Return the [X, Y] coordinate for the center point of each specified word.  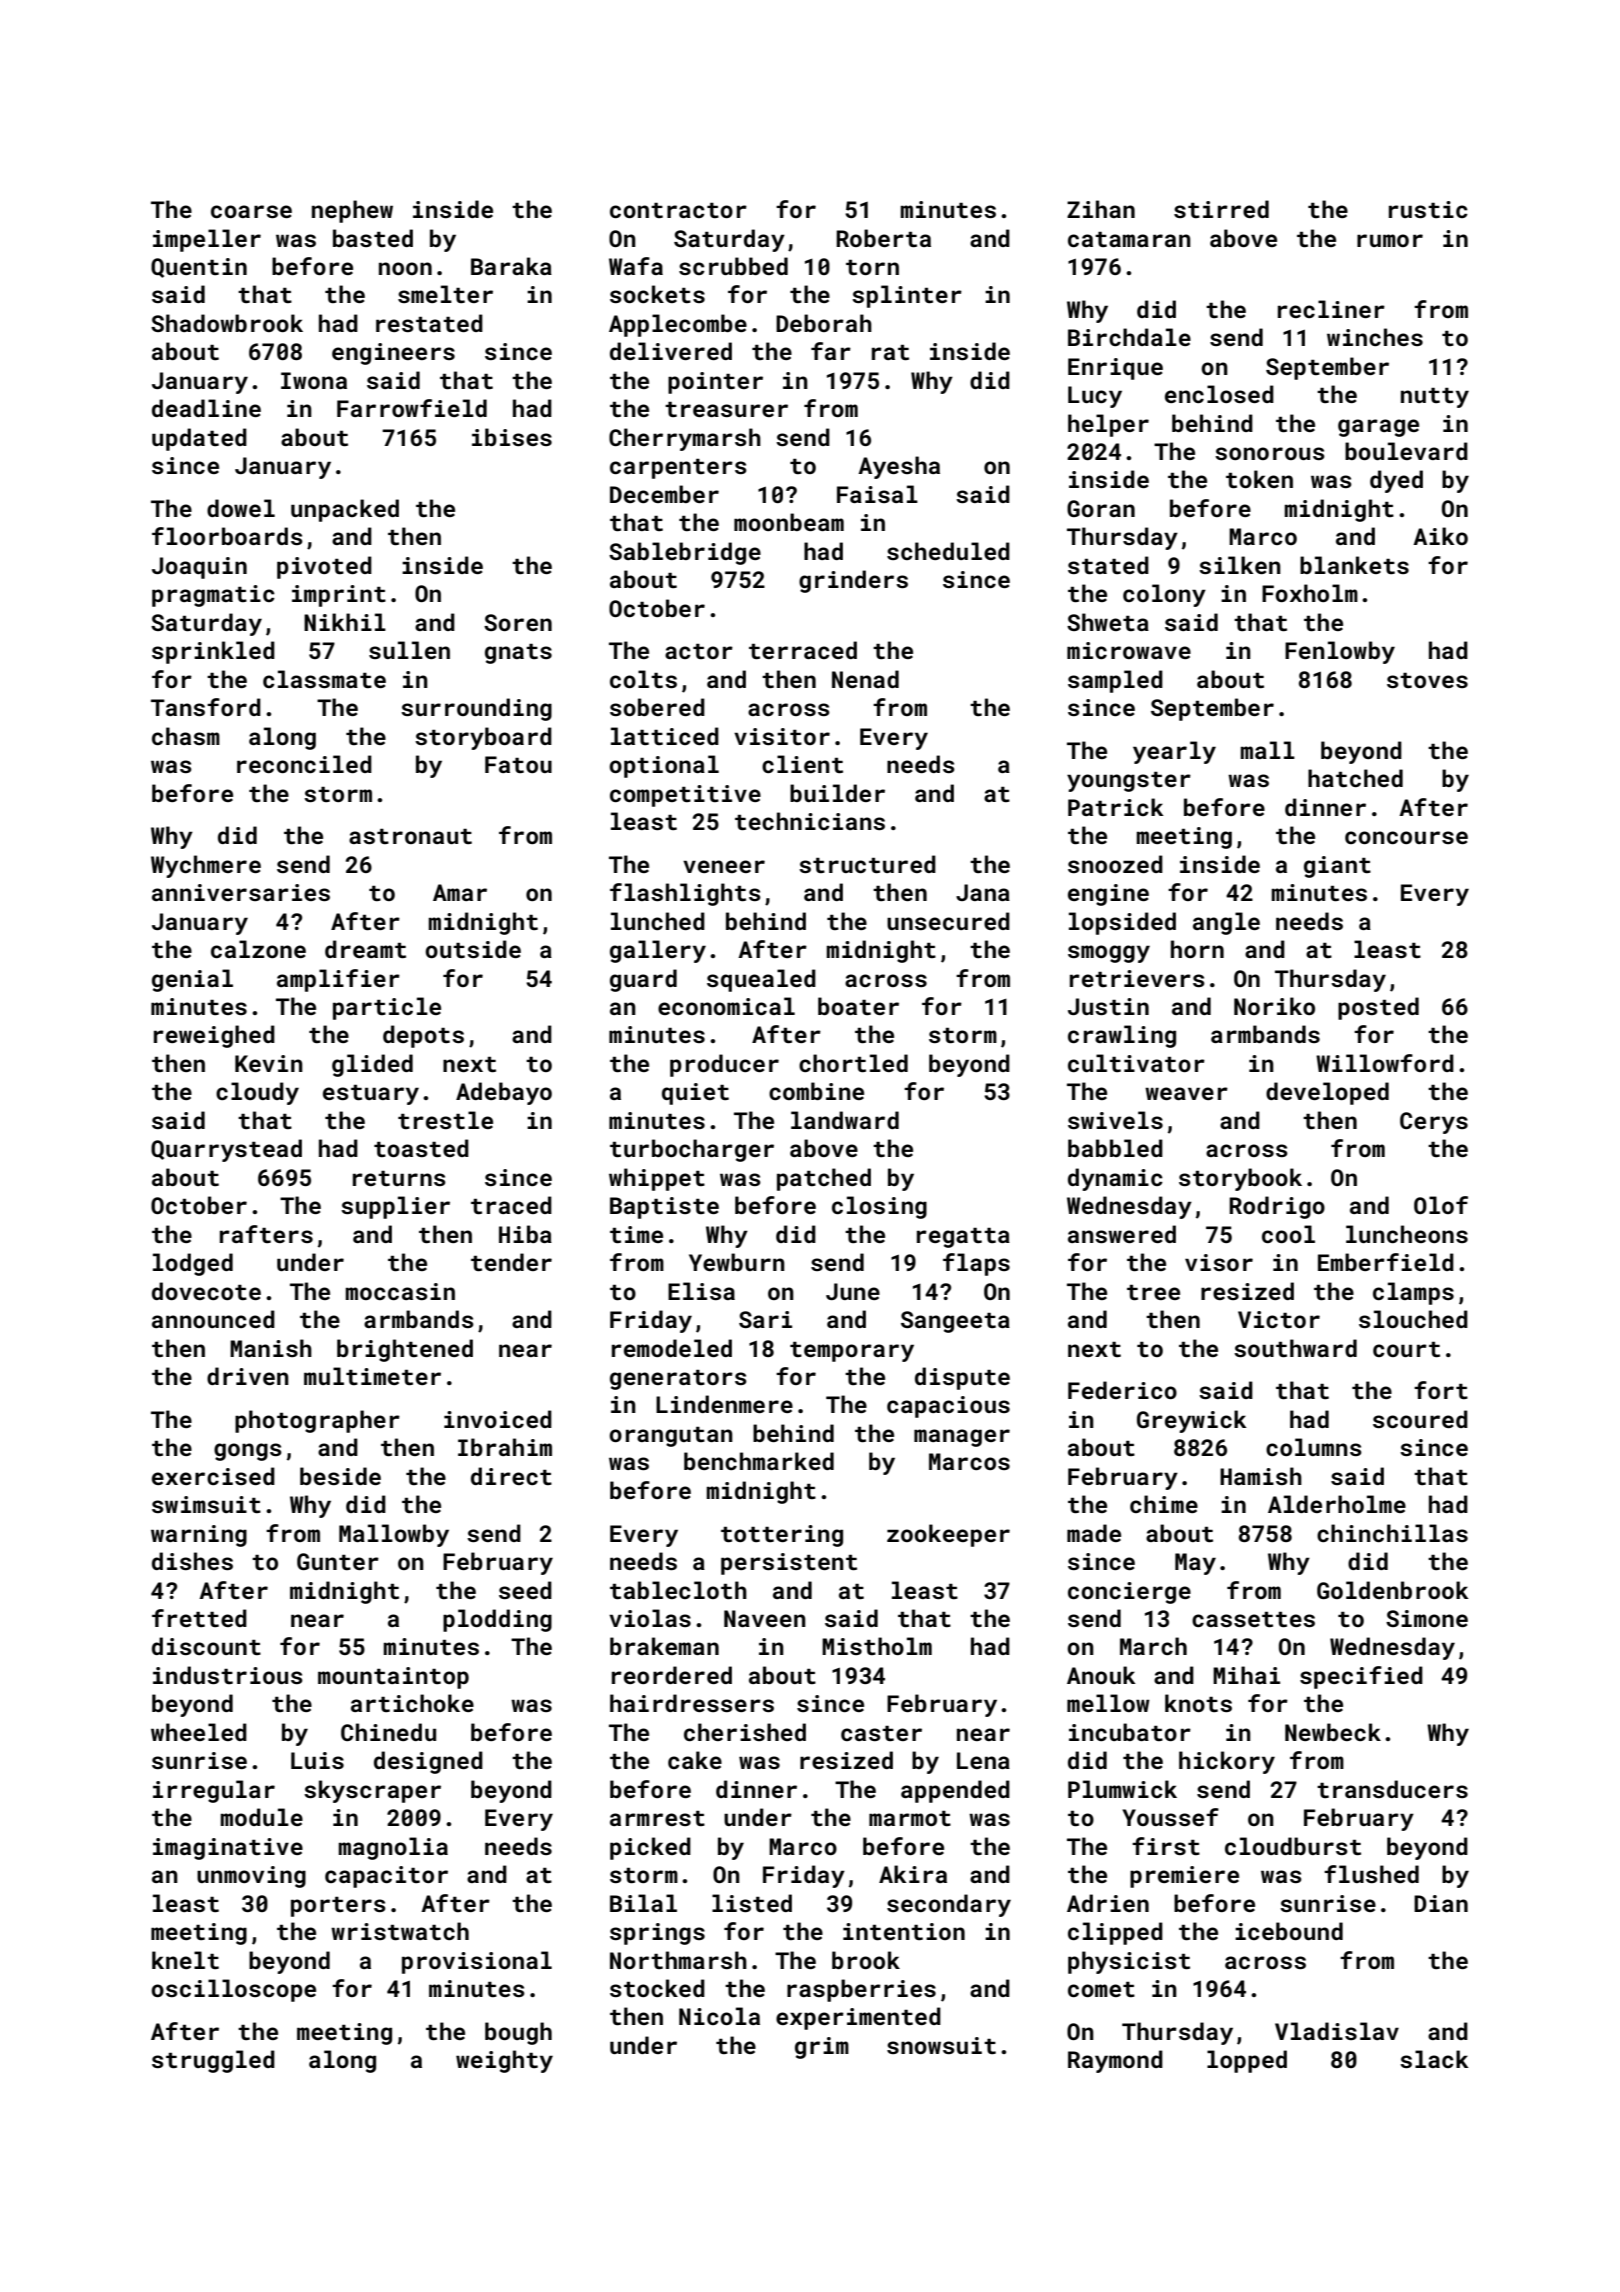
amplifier [338, 980]
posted [1378, 1008]
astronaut [410, 836]
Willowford [1385, 1063]
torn [872, 267]
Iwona [314, 380]
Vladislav [1337, 2031]
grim [822, 2048]
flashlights [685, 894]
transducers [1392, 1789]
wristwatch [400, 1931]
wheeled [199, 1732]
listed [752, 1903]
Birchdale [1129, 337]
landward [845, 1120]
